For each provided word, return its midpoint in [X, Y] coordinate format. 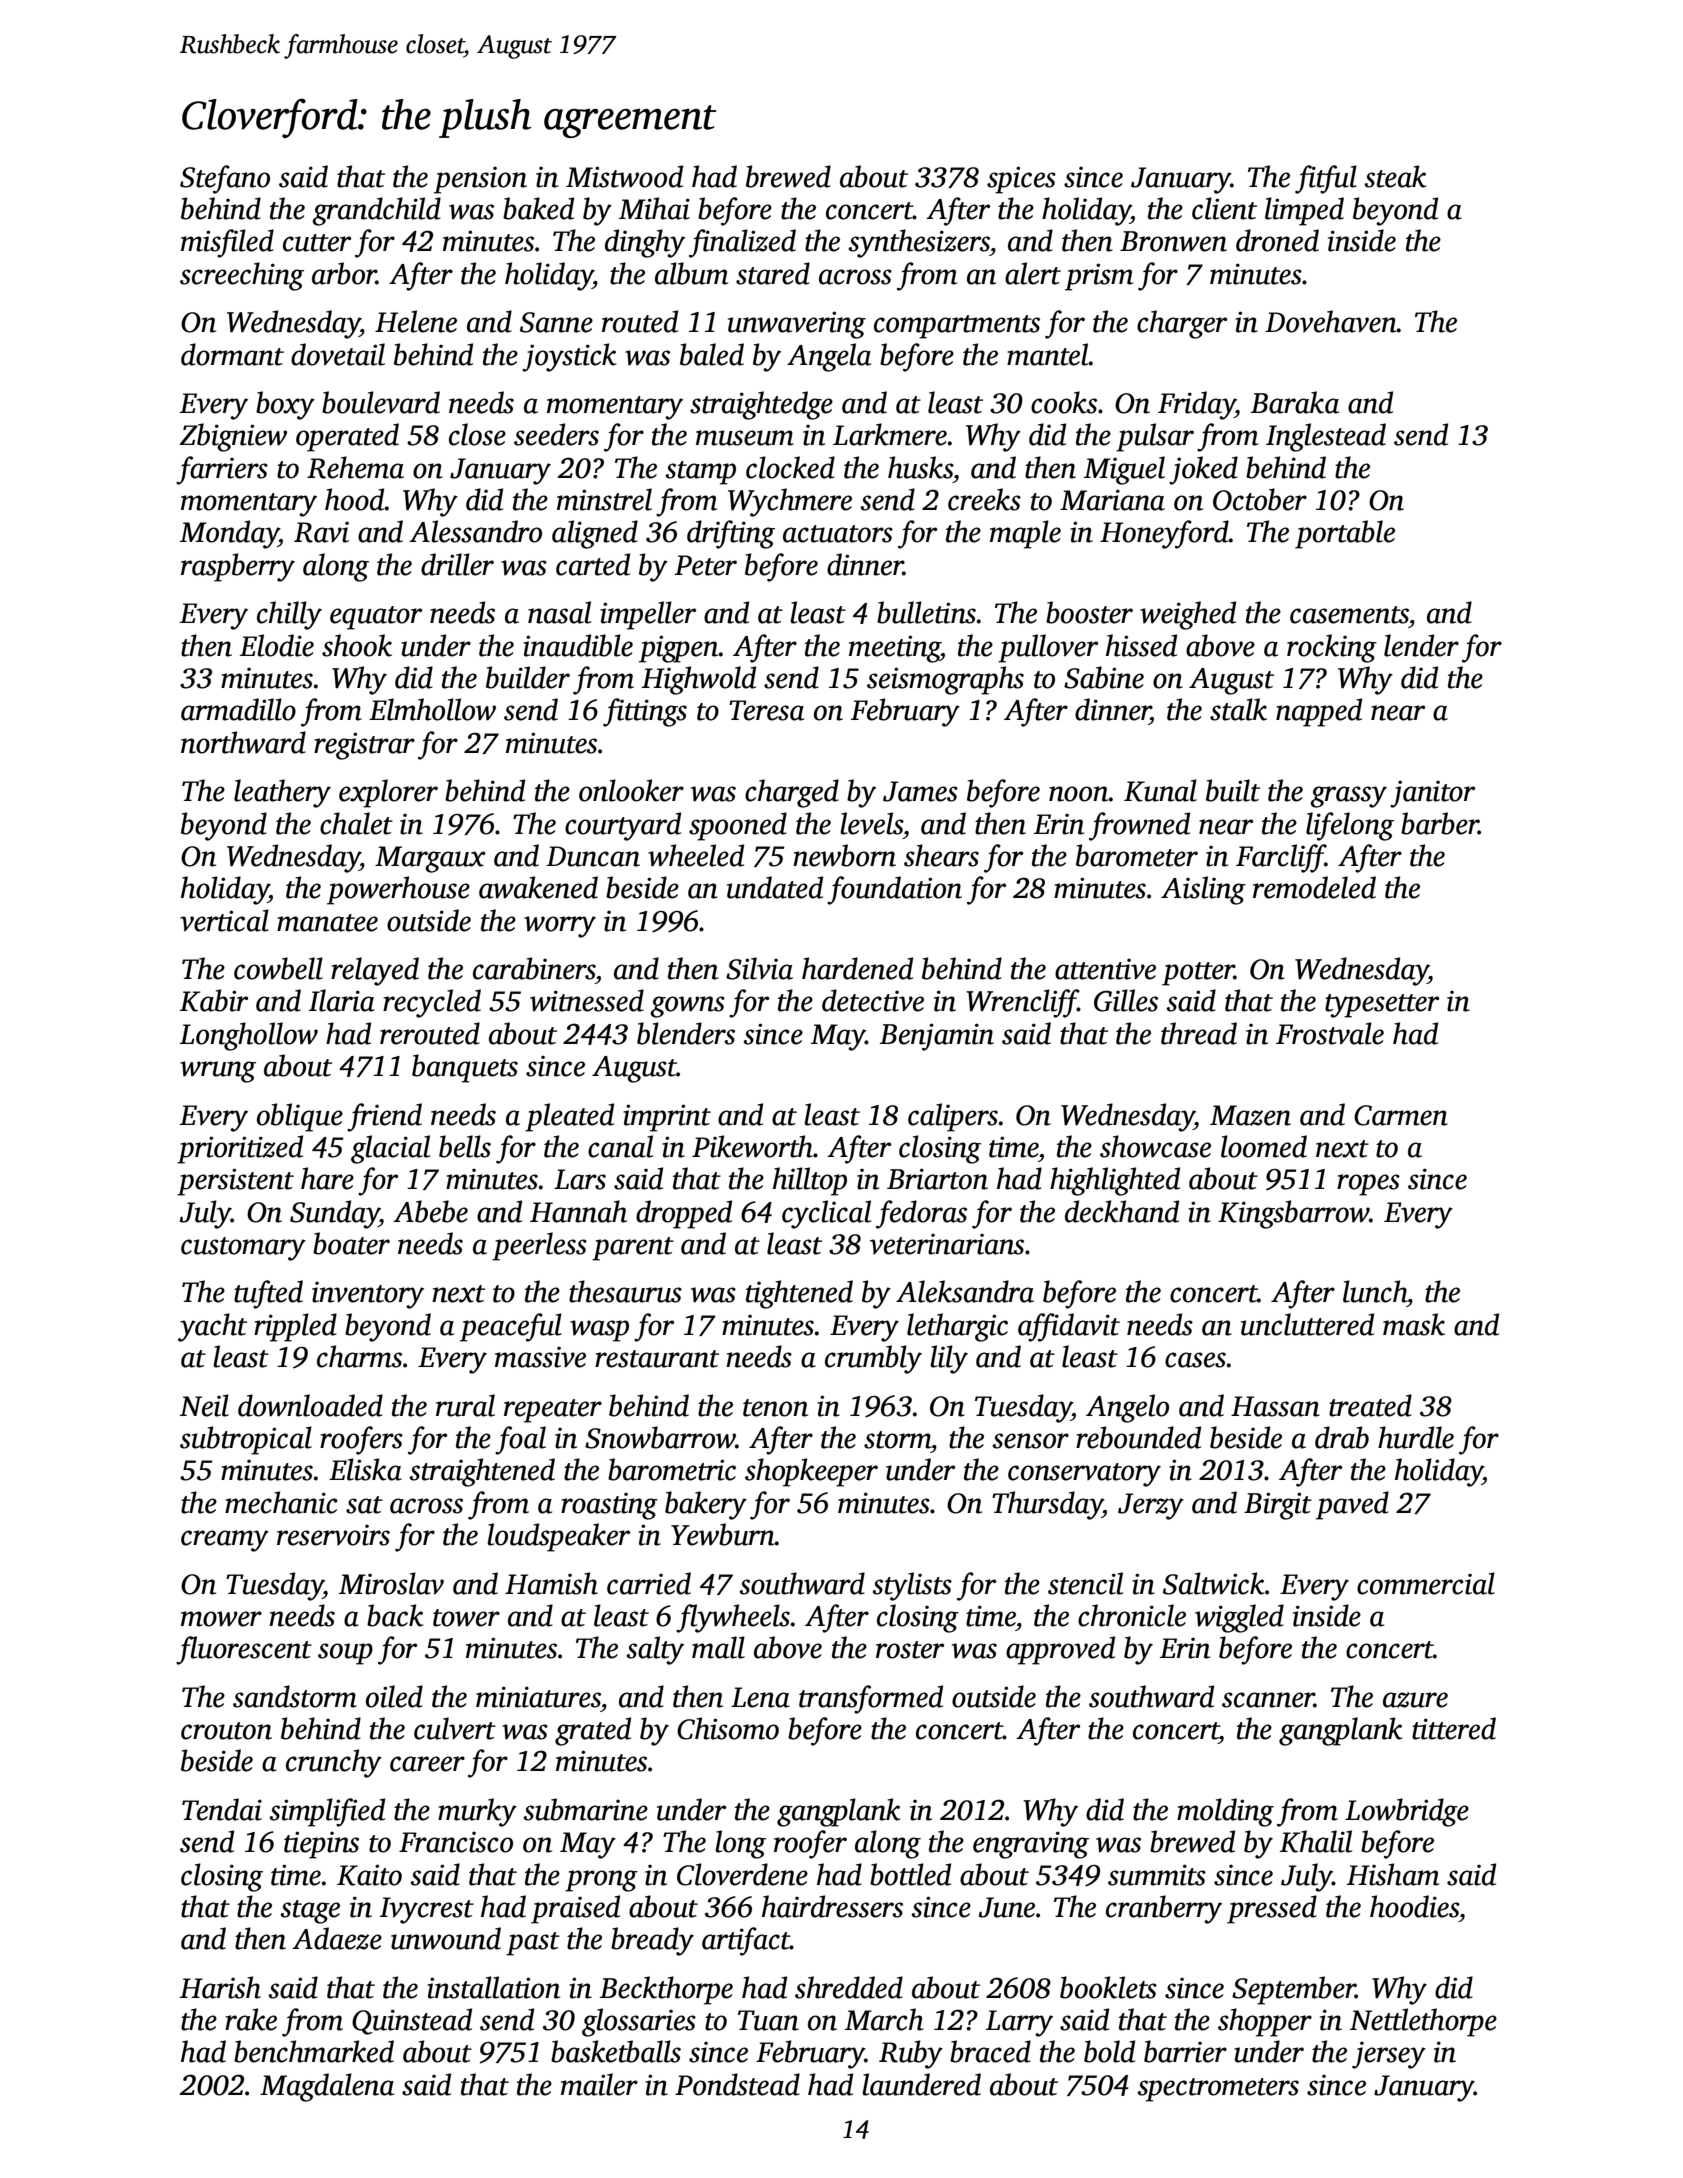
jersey [1389, 2055]
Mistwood [624, 176]
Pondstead [737, 2084]
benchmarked [314, 2051]
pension [480, 180]
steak [1395, 176]
